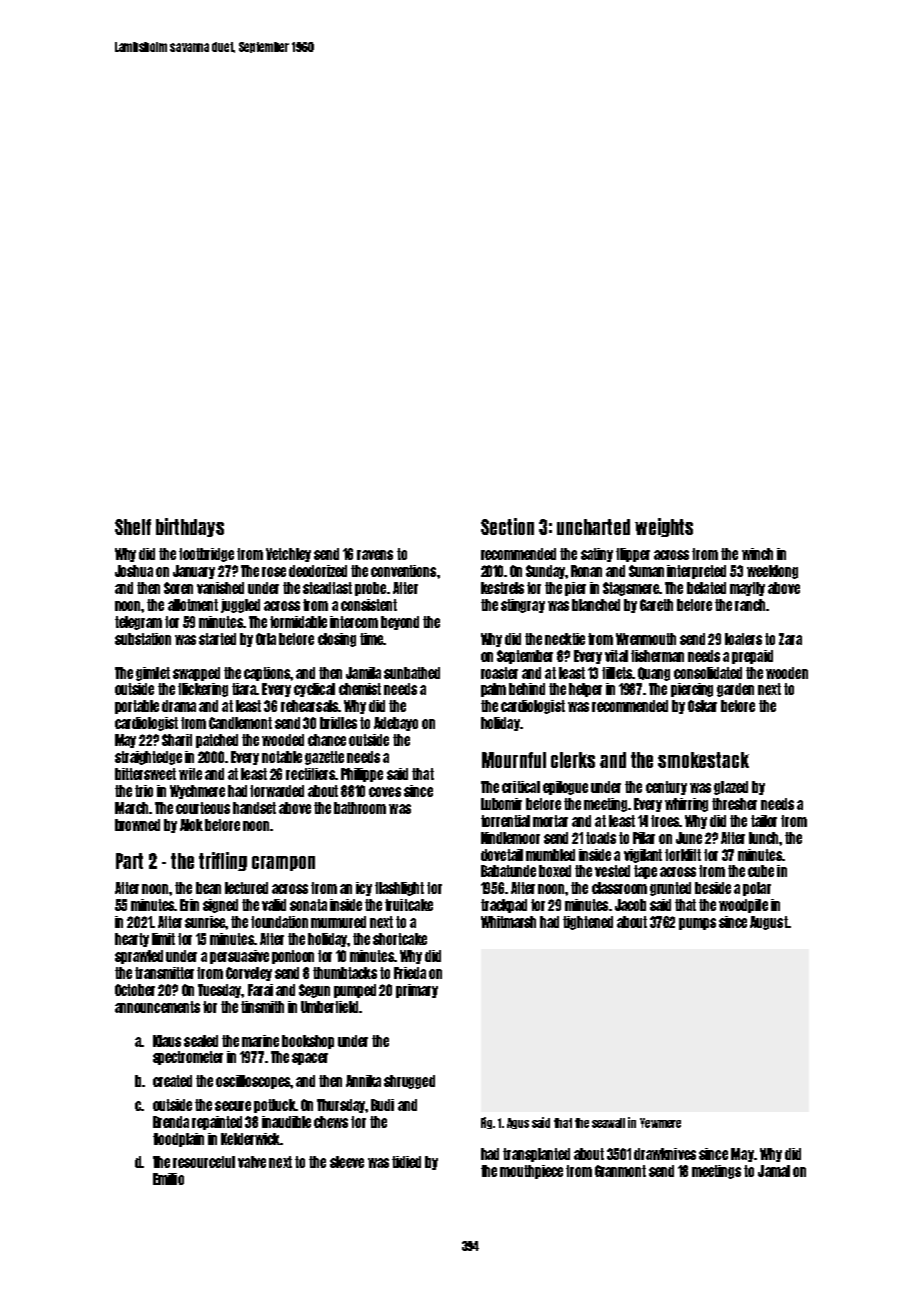  What do you see at coordinates (196, 674) in the image?
I see `swapped` at bounding box center [196, 674].
